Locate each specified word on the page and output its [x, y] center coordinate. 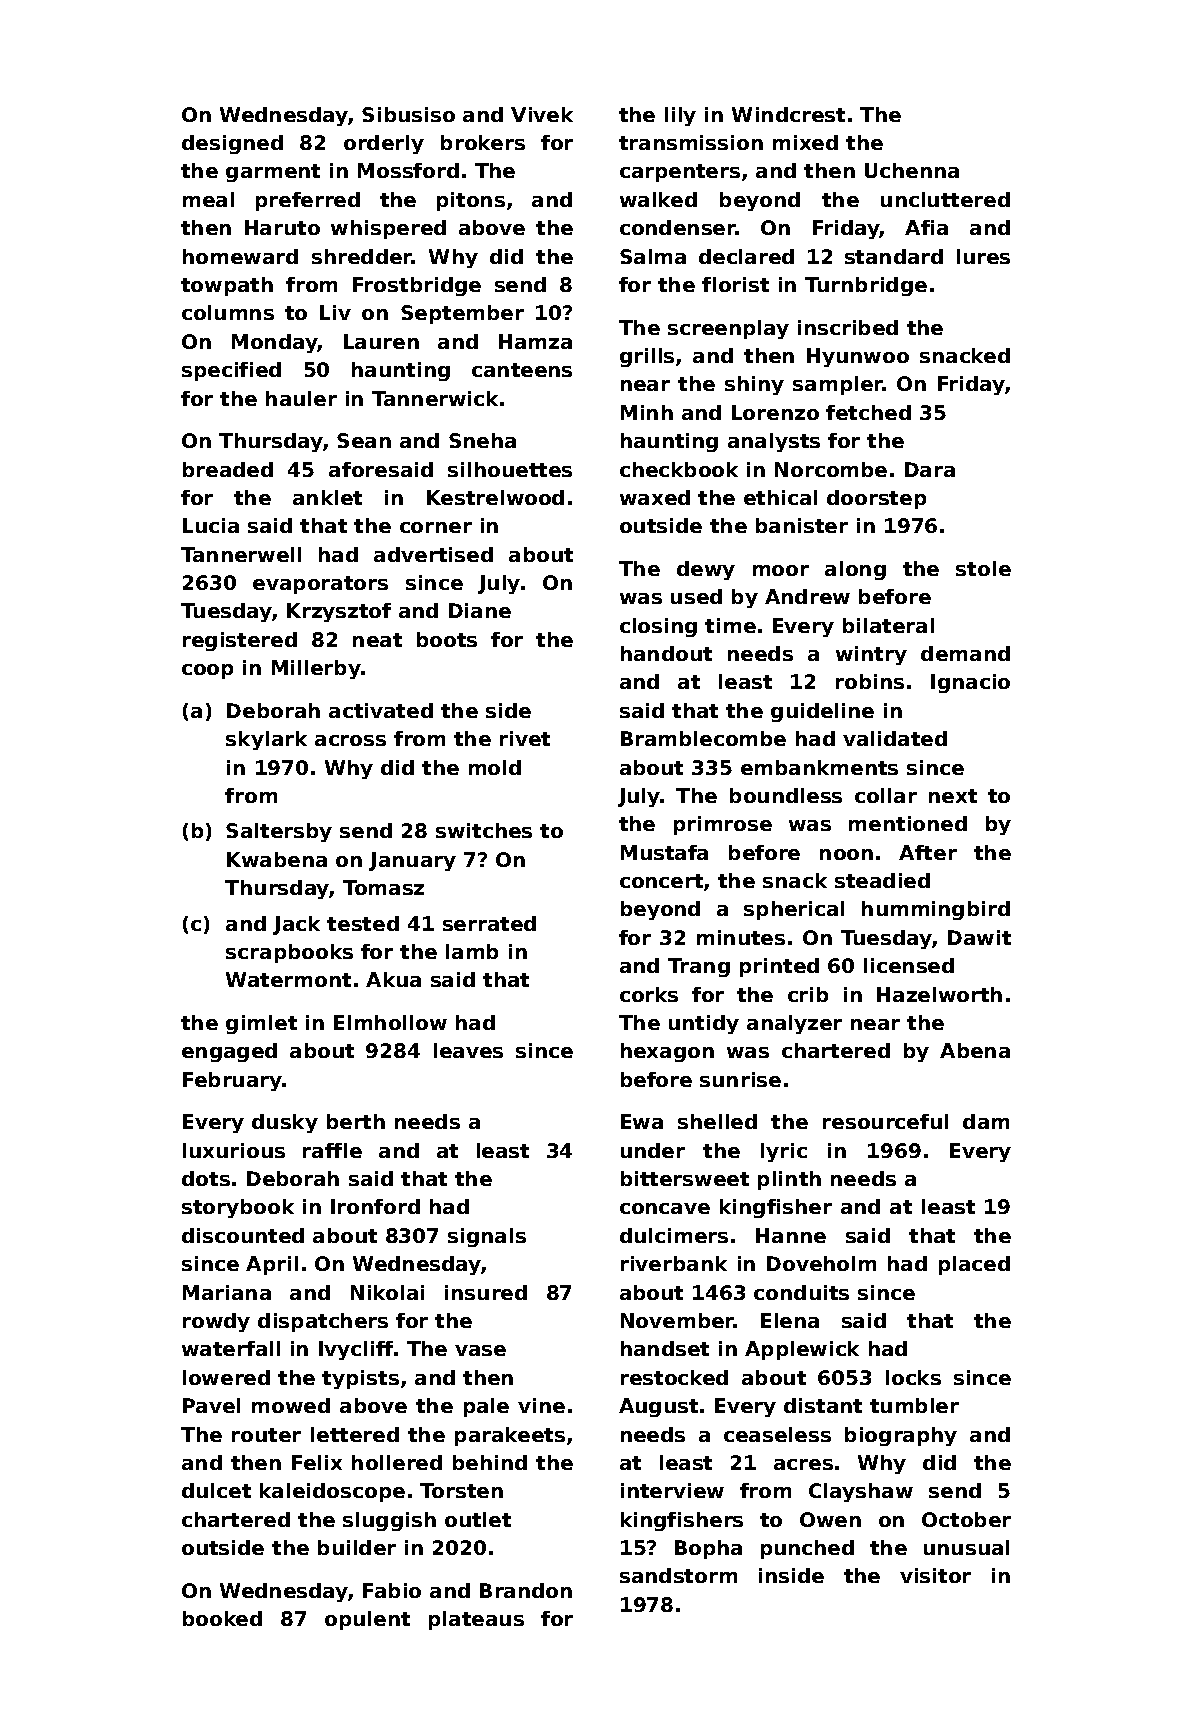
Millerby [316, 669]
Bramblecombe [703, 738]
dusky [285, 1123]
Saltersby [279, 832]
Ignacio [970, 683]
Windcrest [788, 114]
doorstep [876, 499]
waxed [655, 497]
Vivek [542, 114]
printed [779, 967]
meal [208, 199]
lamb [472, 951]
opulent [367, 1620]
